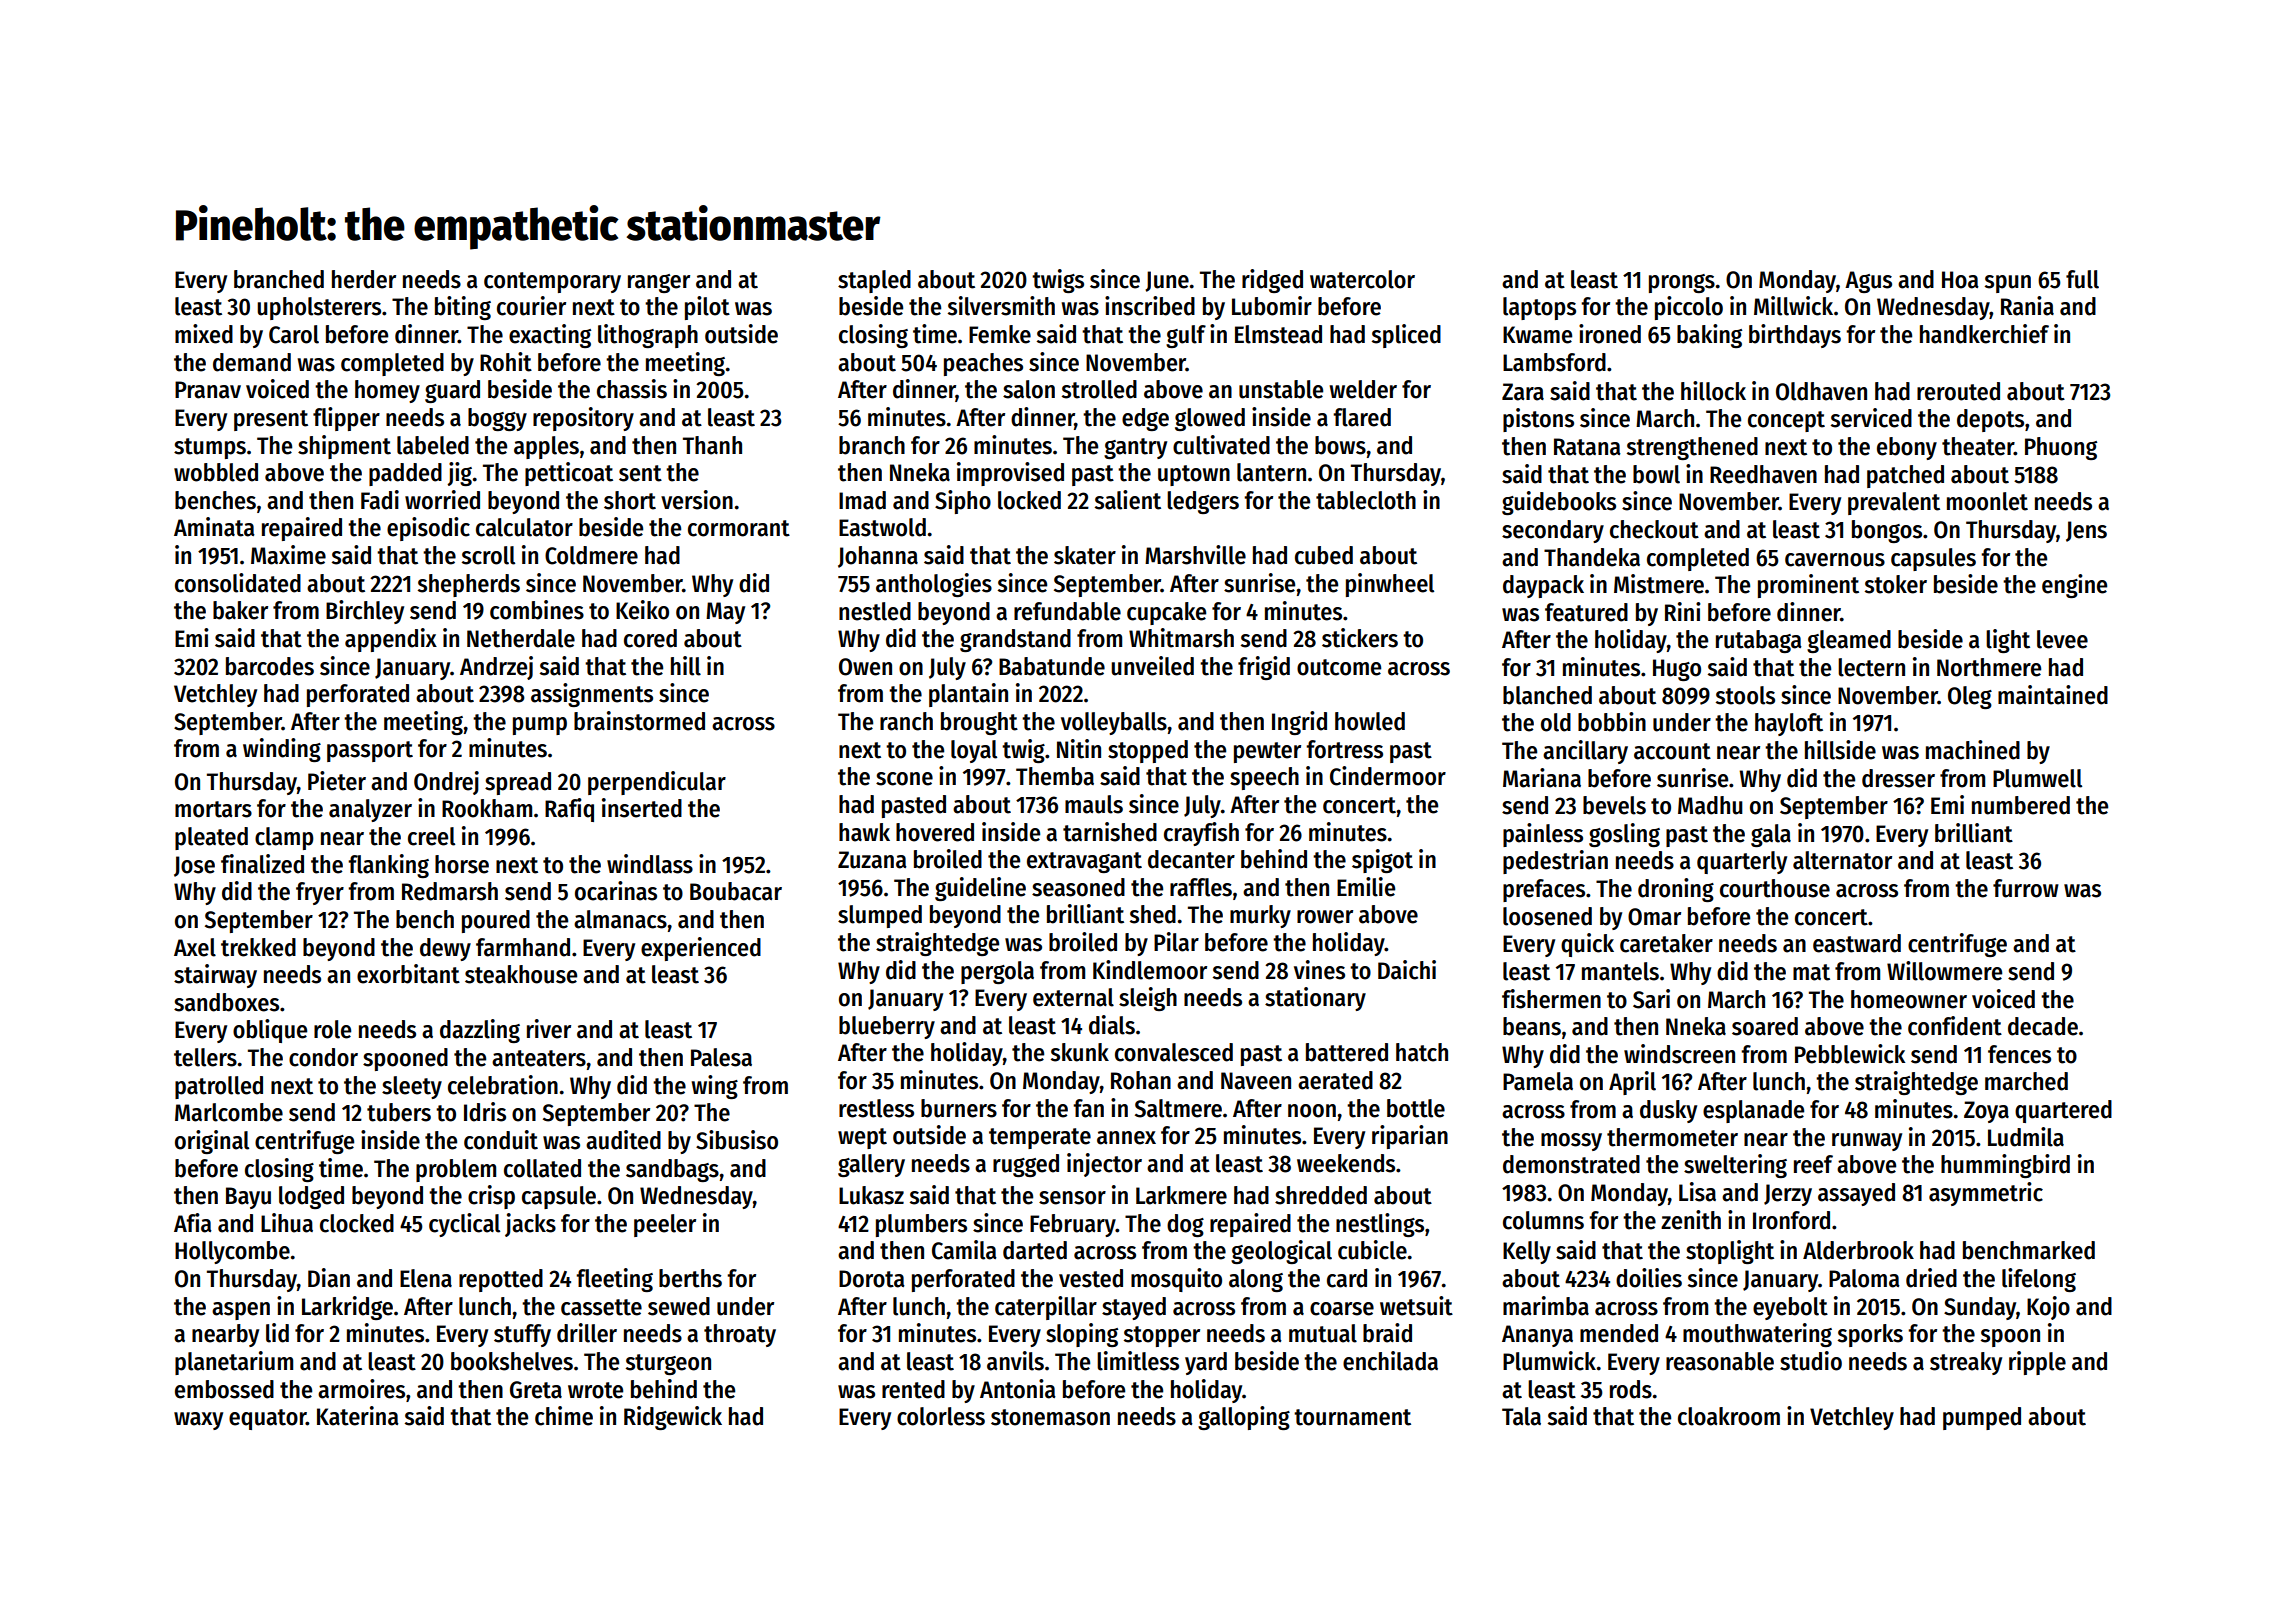 The width and height of the document is (2292, 1620). I want to click on decade, so click(2043, 1026).
